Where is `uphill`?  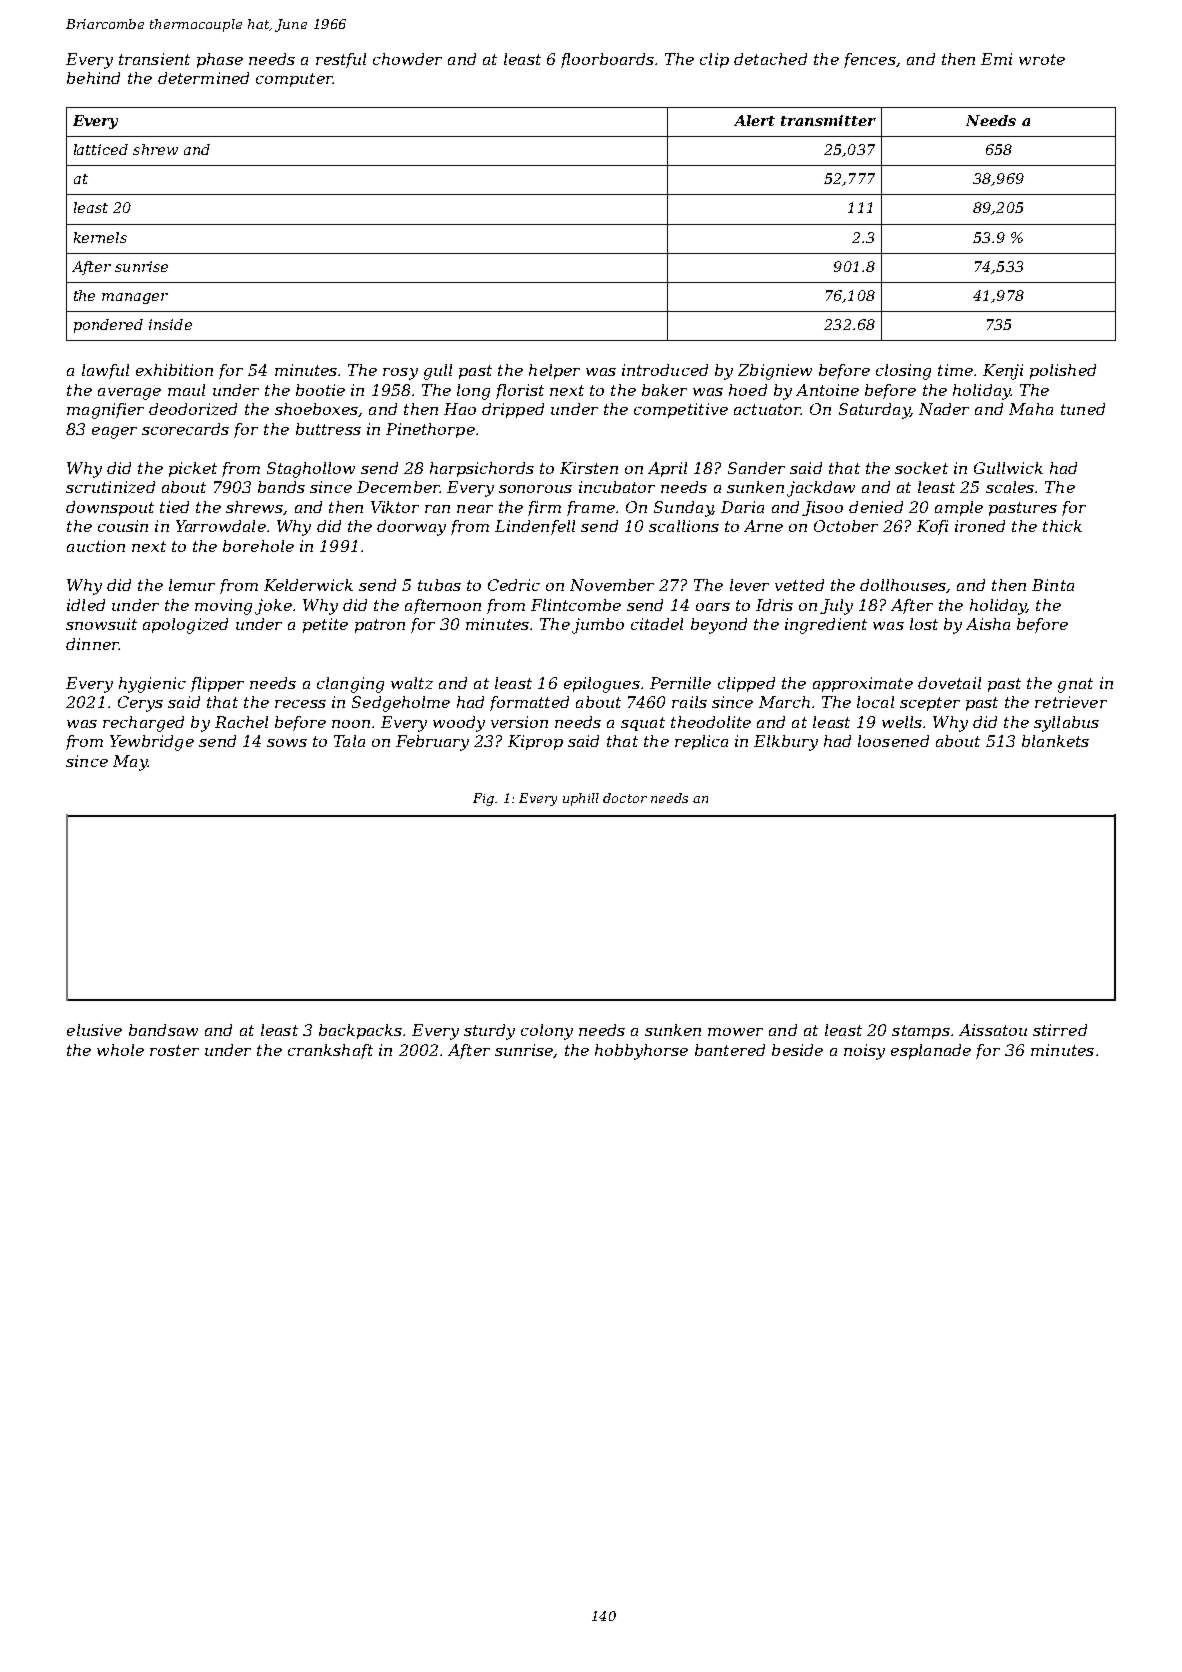 uphill is located at coordinates (581, 799).
